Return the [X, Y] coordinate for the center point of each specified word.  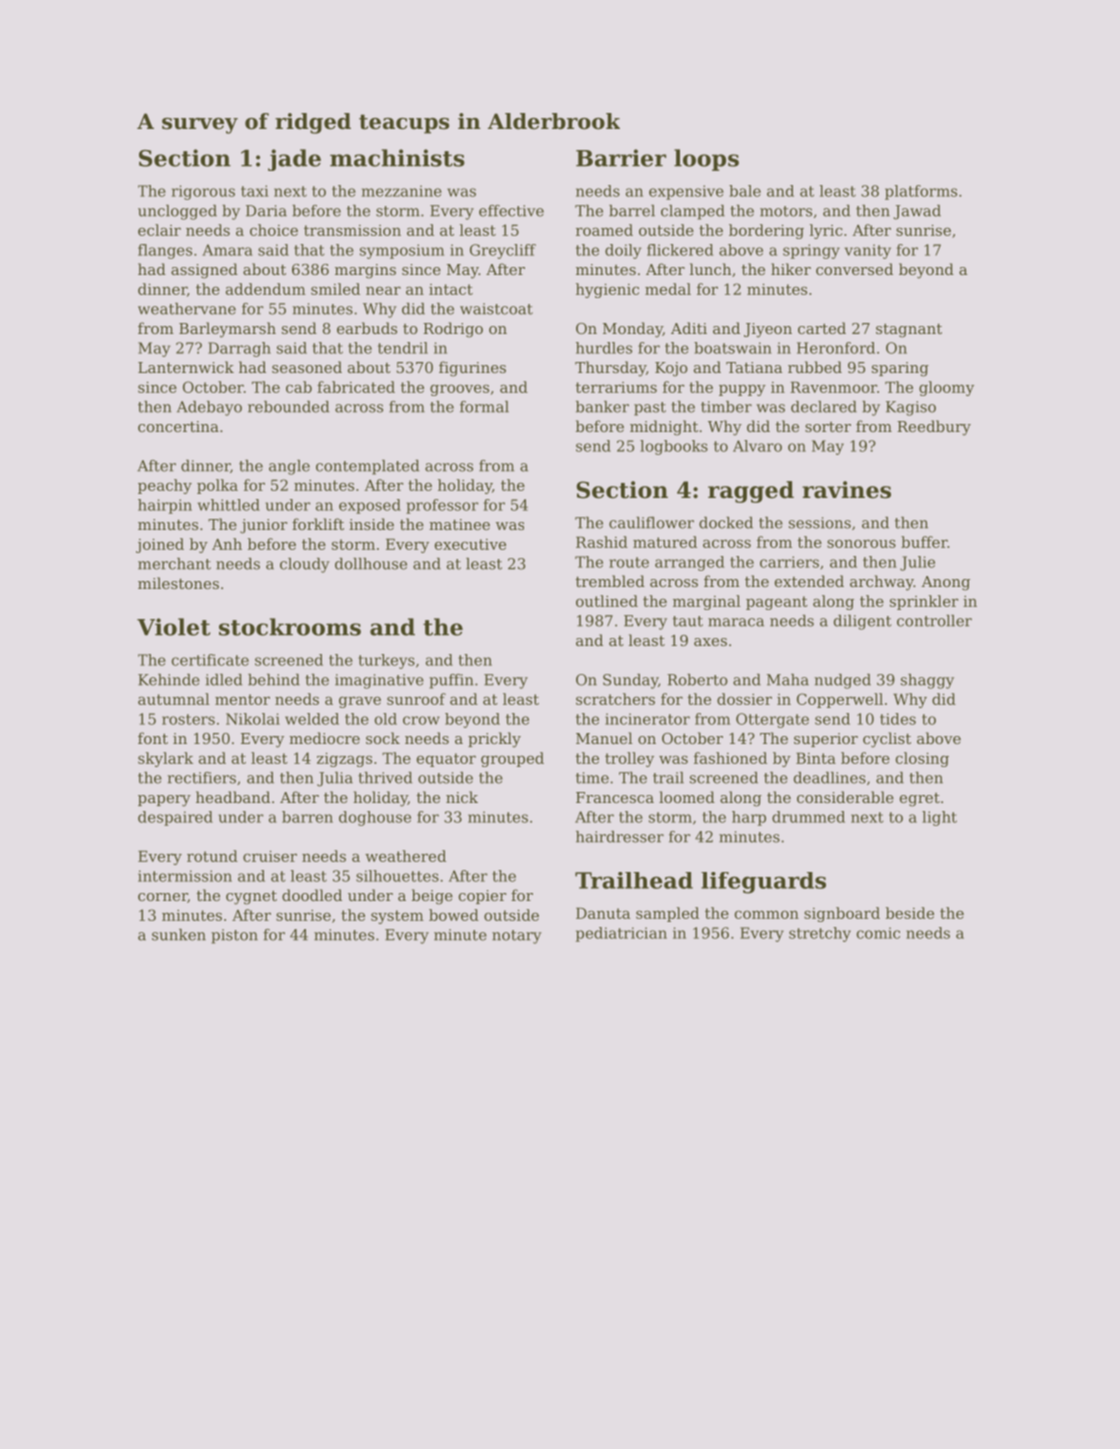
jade [294, 160]
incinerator [647, 719]
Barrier [621, 158]
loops [706, 160]
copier [482, 897]
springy [811, 251]
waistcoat [496, 309]
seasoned [307, 367]
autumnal [174, 699]
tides [898, 719]
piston [234, 936]
